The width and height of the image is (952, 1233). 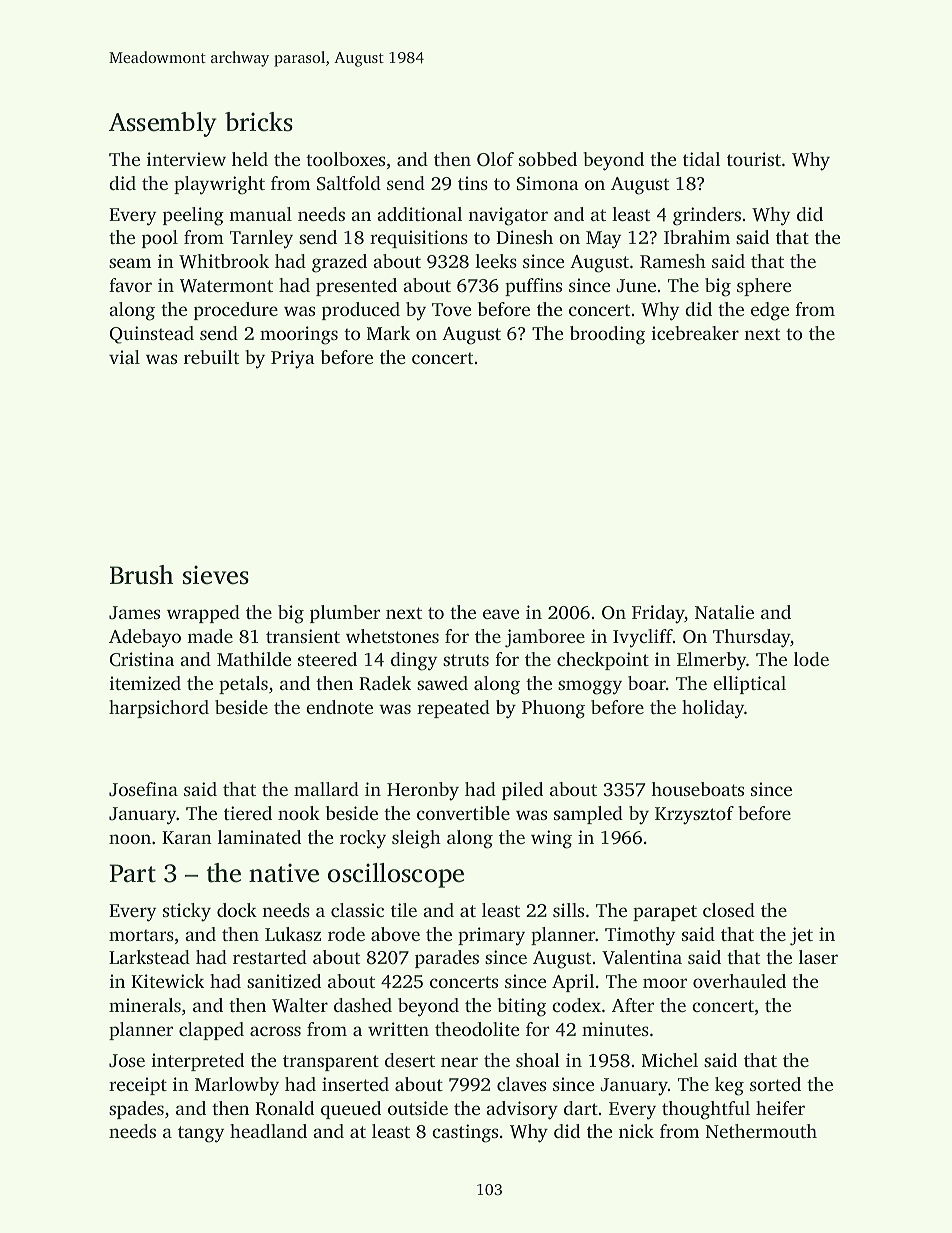 I want to click on native, so click(x=284, y=873).
